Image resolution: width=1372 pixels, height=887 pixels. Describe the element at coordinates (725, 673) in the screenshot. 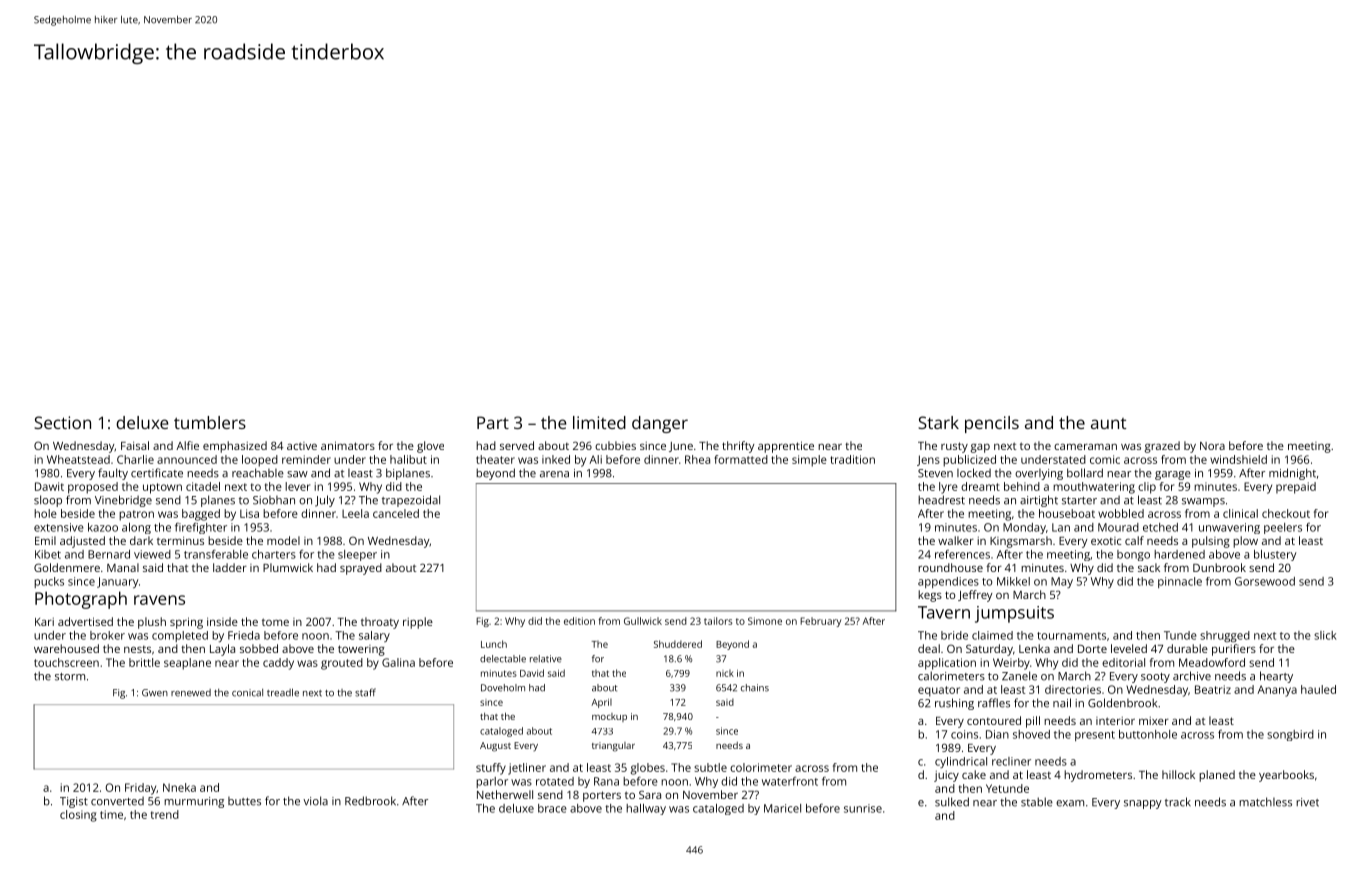

I see `nick` at that location.
